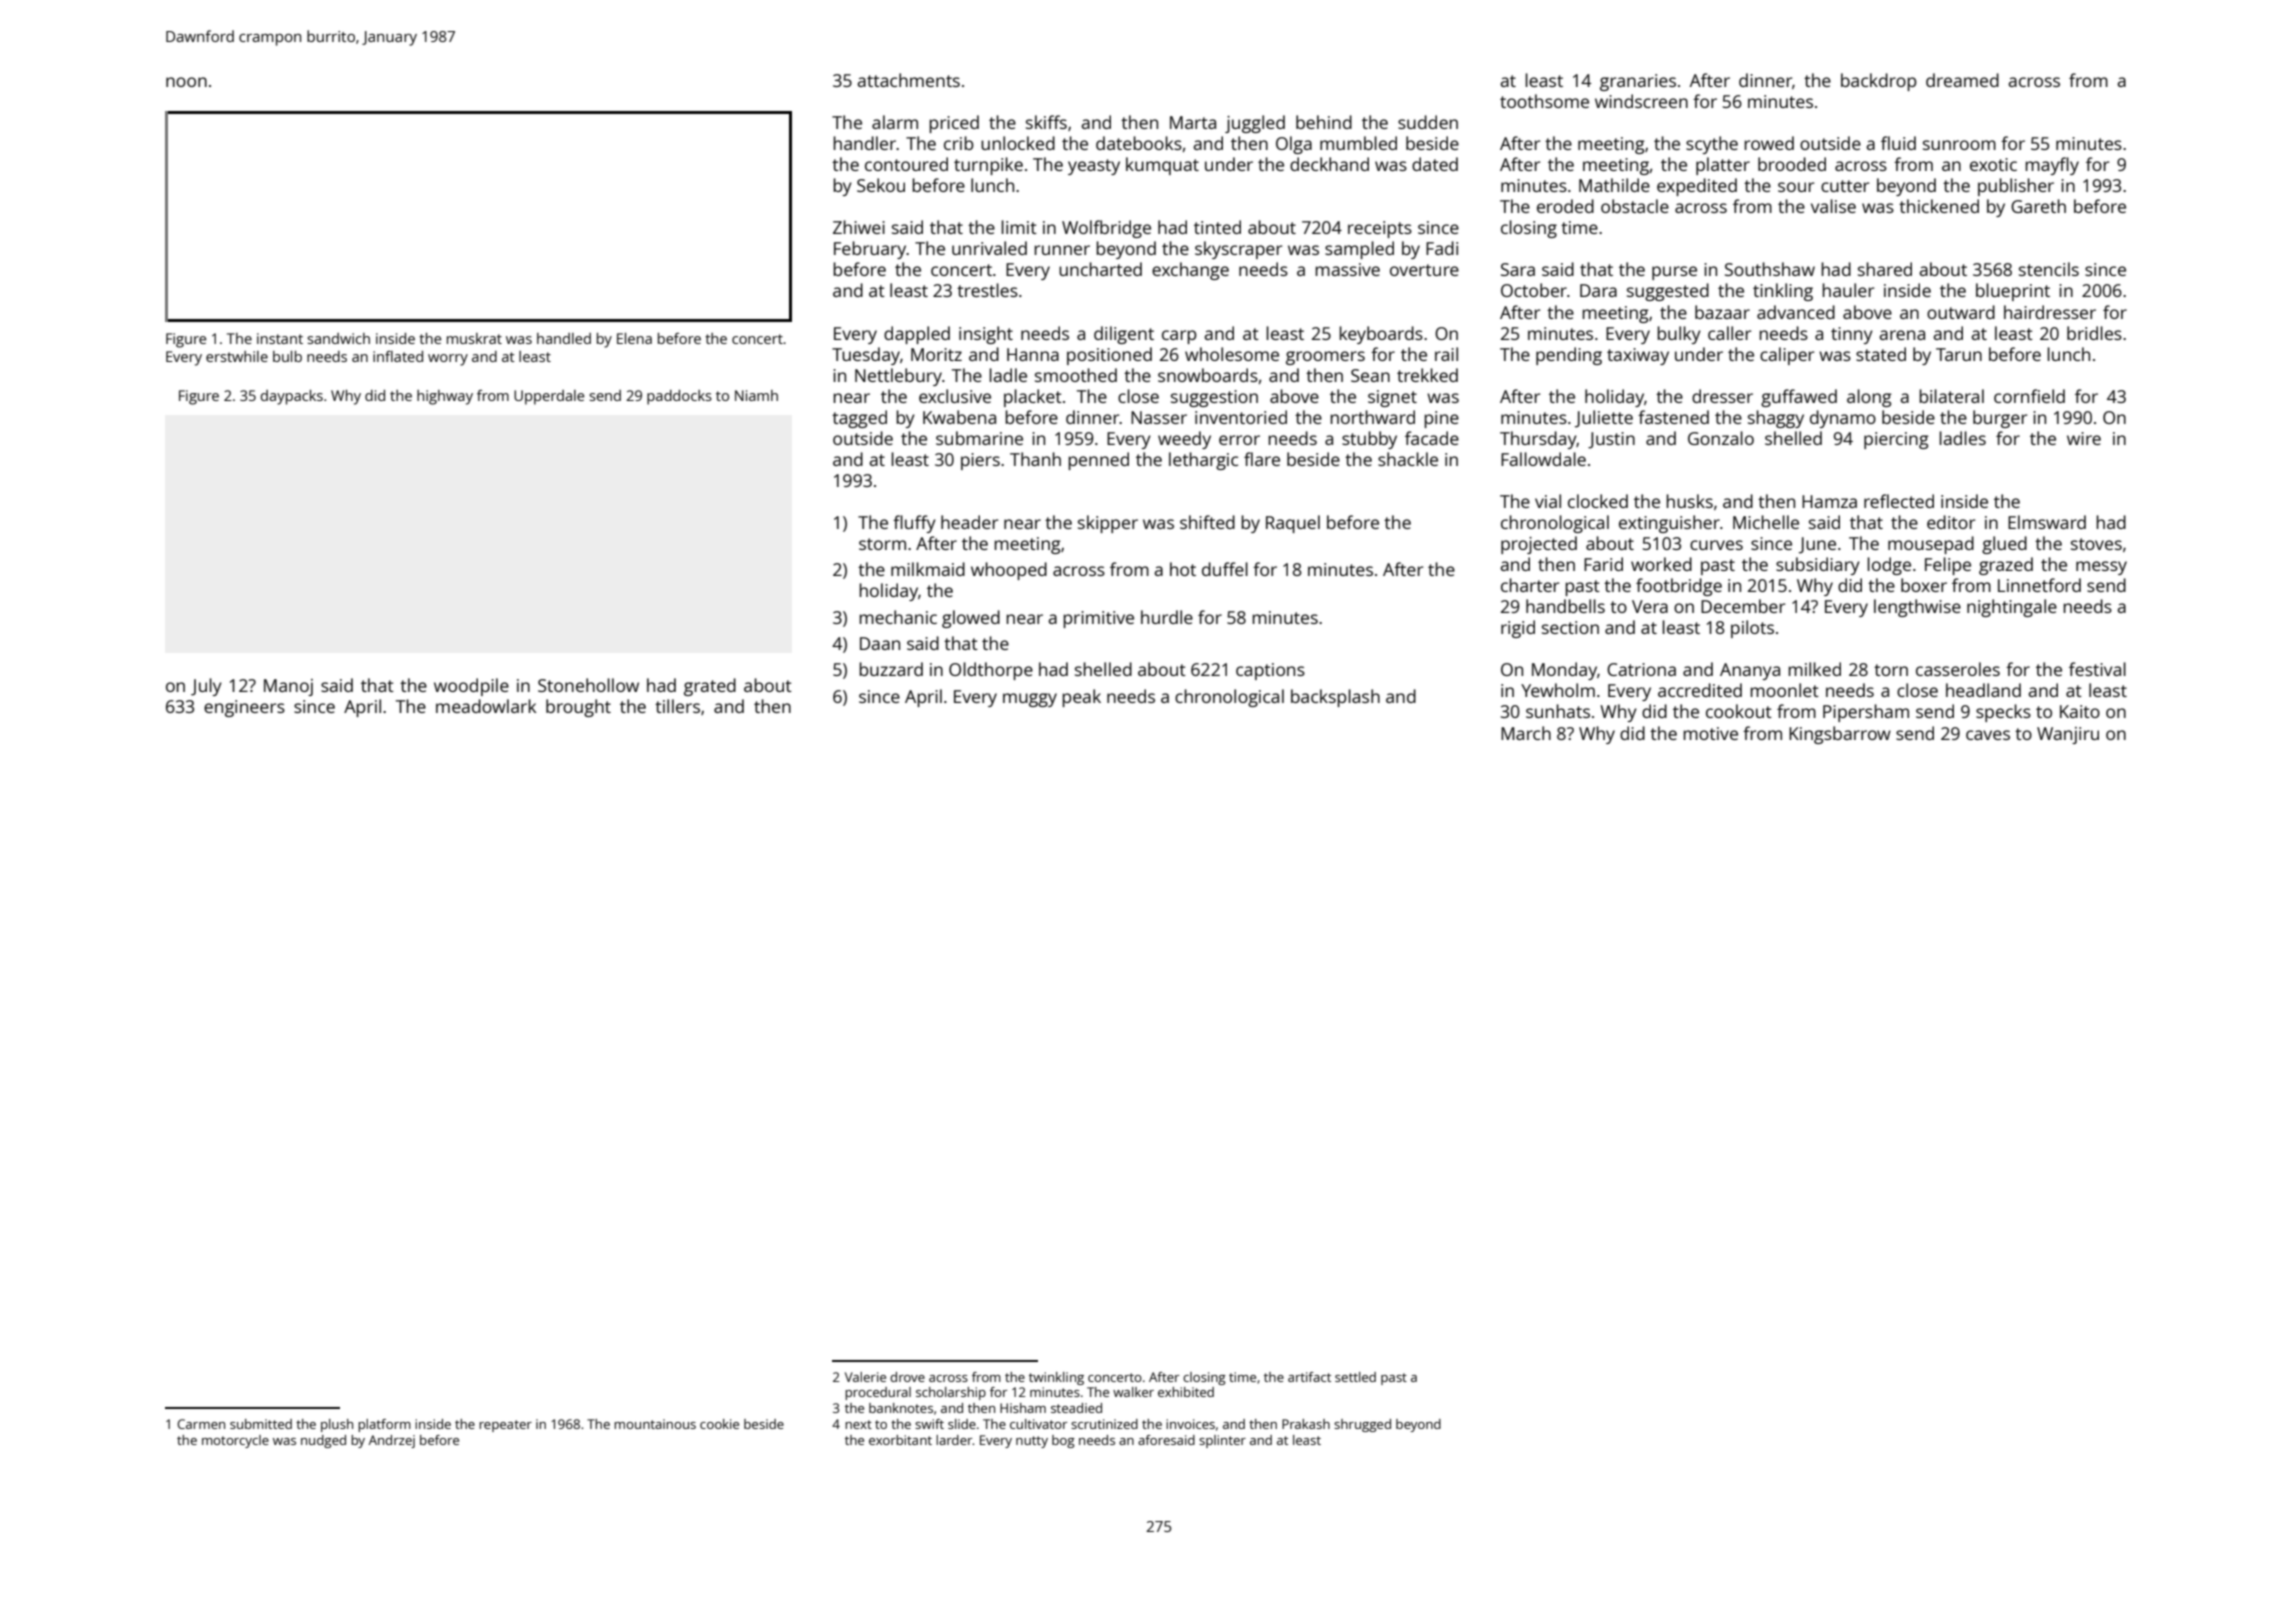 This screenshot has height=1620, width=2292. Describe the element at coordinates (588, 685) in the screenshot. I see `Stonehollow` at that location.
